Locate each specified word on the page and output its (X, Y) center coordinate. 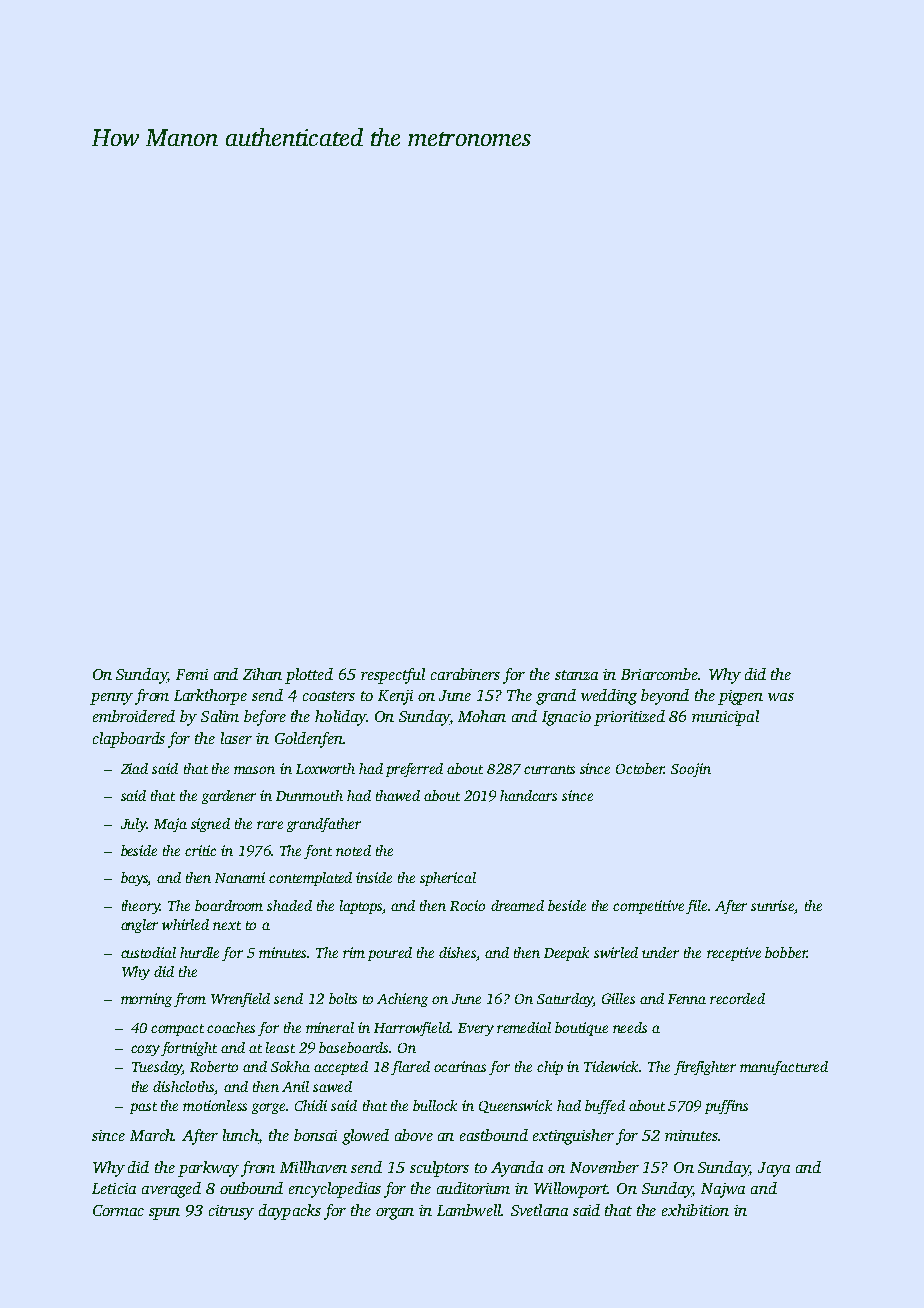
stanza (576, 675)
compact (177, 1030)
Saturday (565, 1000)
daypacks (290, 1212)
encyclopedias (335, 1190)
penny (111, 699)
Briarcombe (660, 674)
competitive (648, 907)
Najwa (723, 1190)
